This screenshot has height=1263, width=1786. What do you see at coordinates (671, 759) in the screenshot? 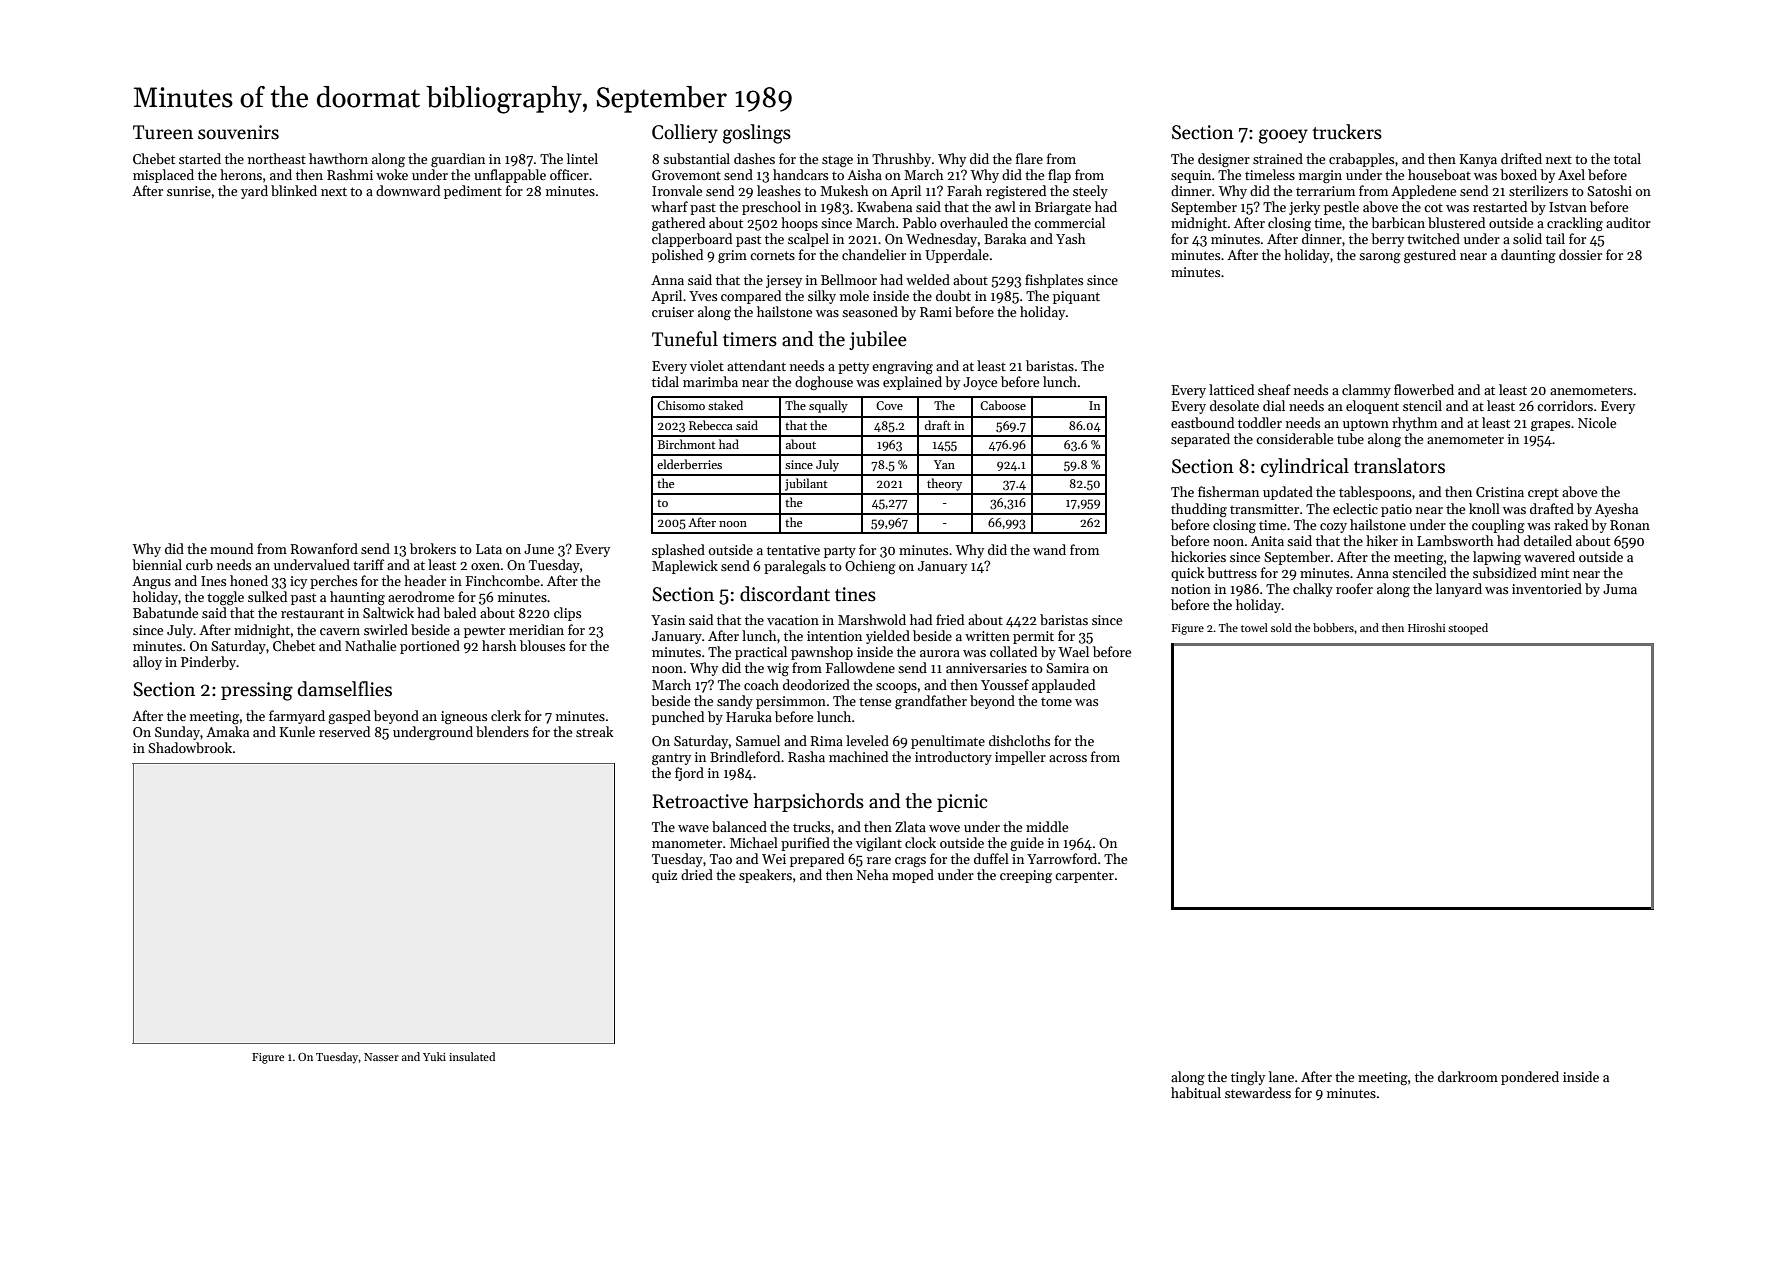
I see `gantry` at bounding box center [671, 759].
